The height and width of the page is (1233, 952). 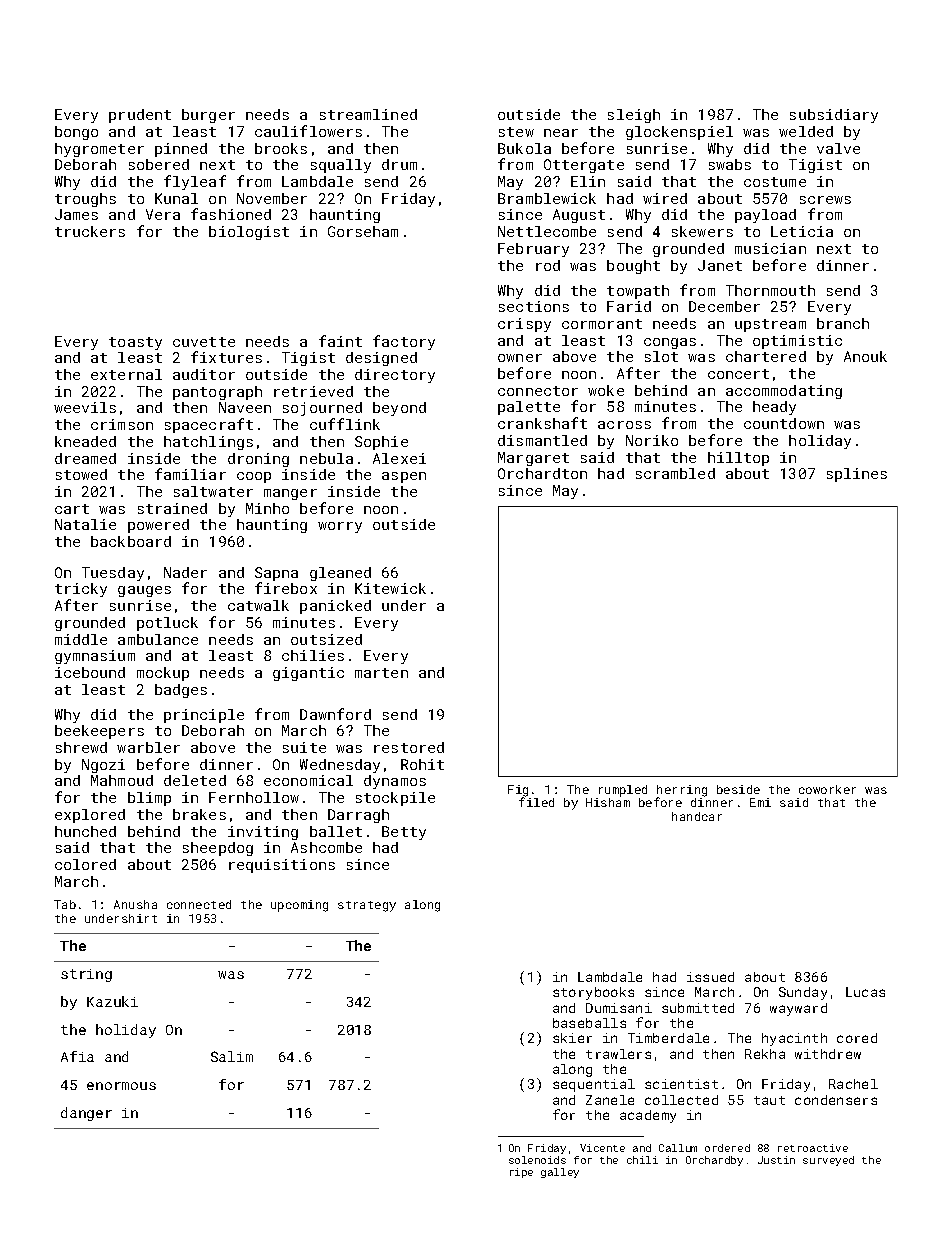 I want to click on rumpled, so click(x=623, y=791).
